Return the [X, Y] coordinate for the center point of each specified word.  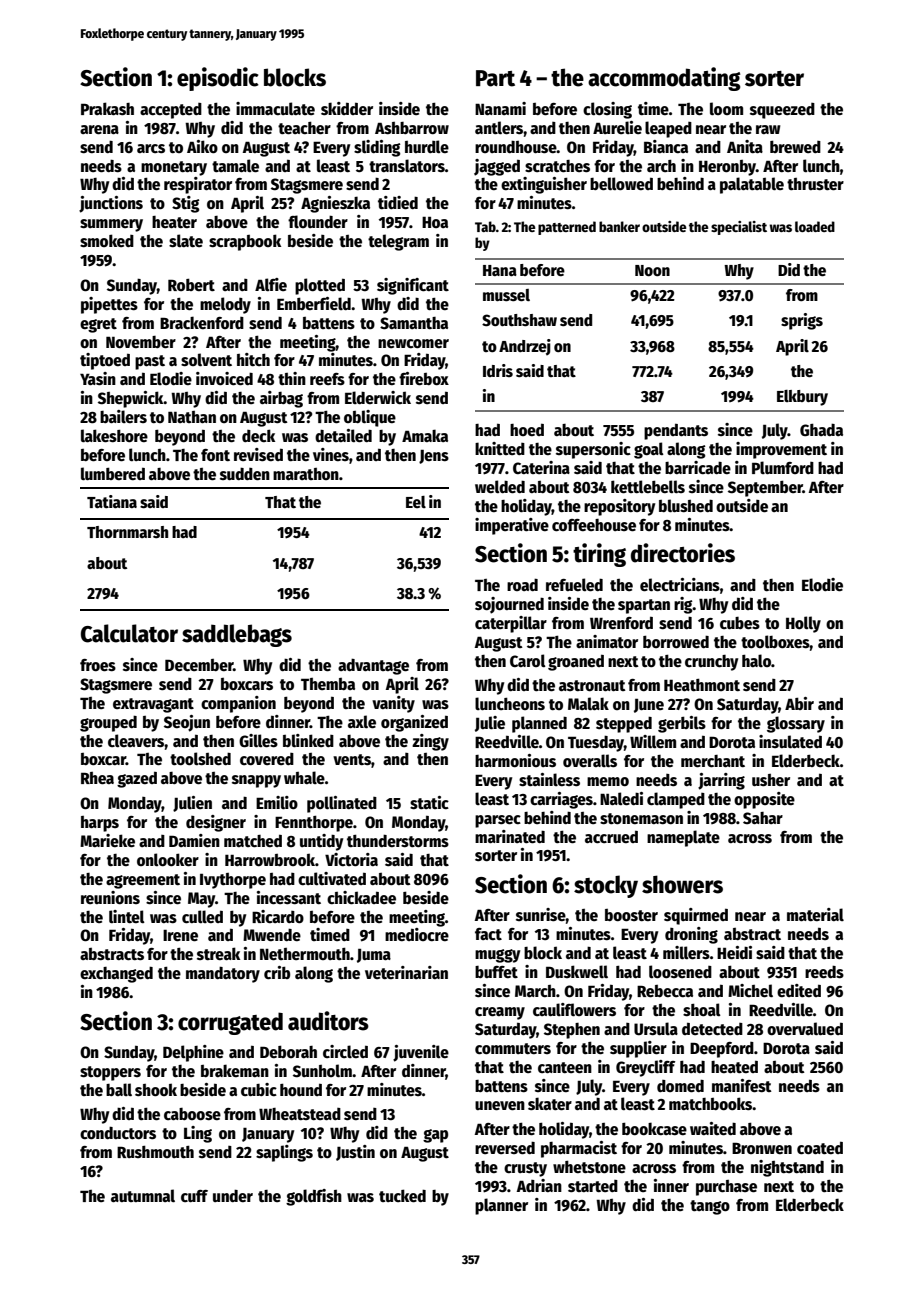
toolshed [200, 759]
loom [726, 108]
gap [435, 1136]
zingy [430, 742]
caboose [192, 1114]
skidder [347, 108]
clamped [676, 800]
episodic [218, 79]
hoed [527, 429]
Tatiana [112, 501]
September [765, 488]
